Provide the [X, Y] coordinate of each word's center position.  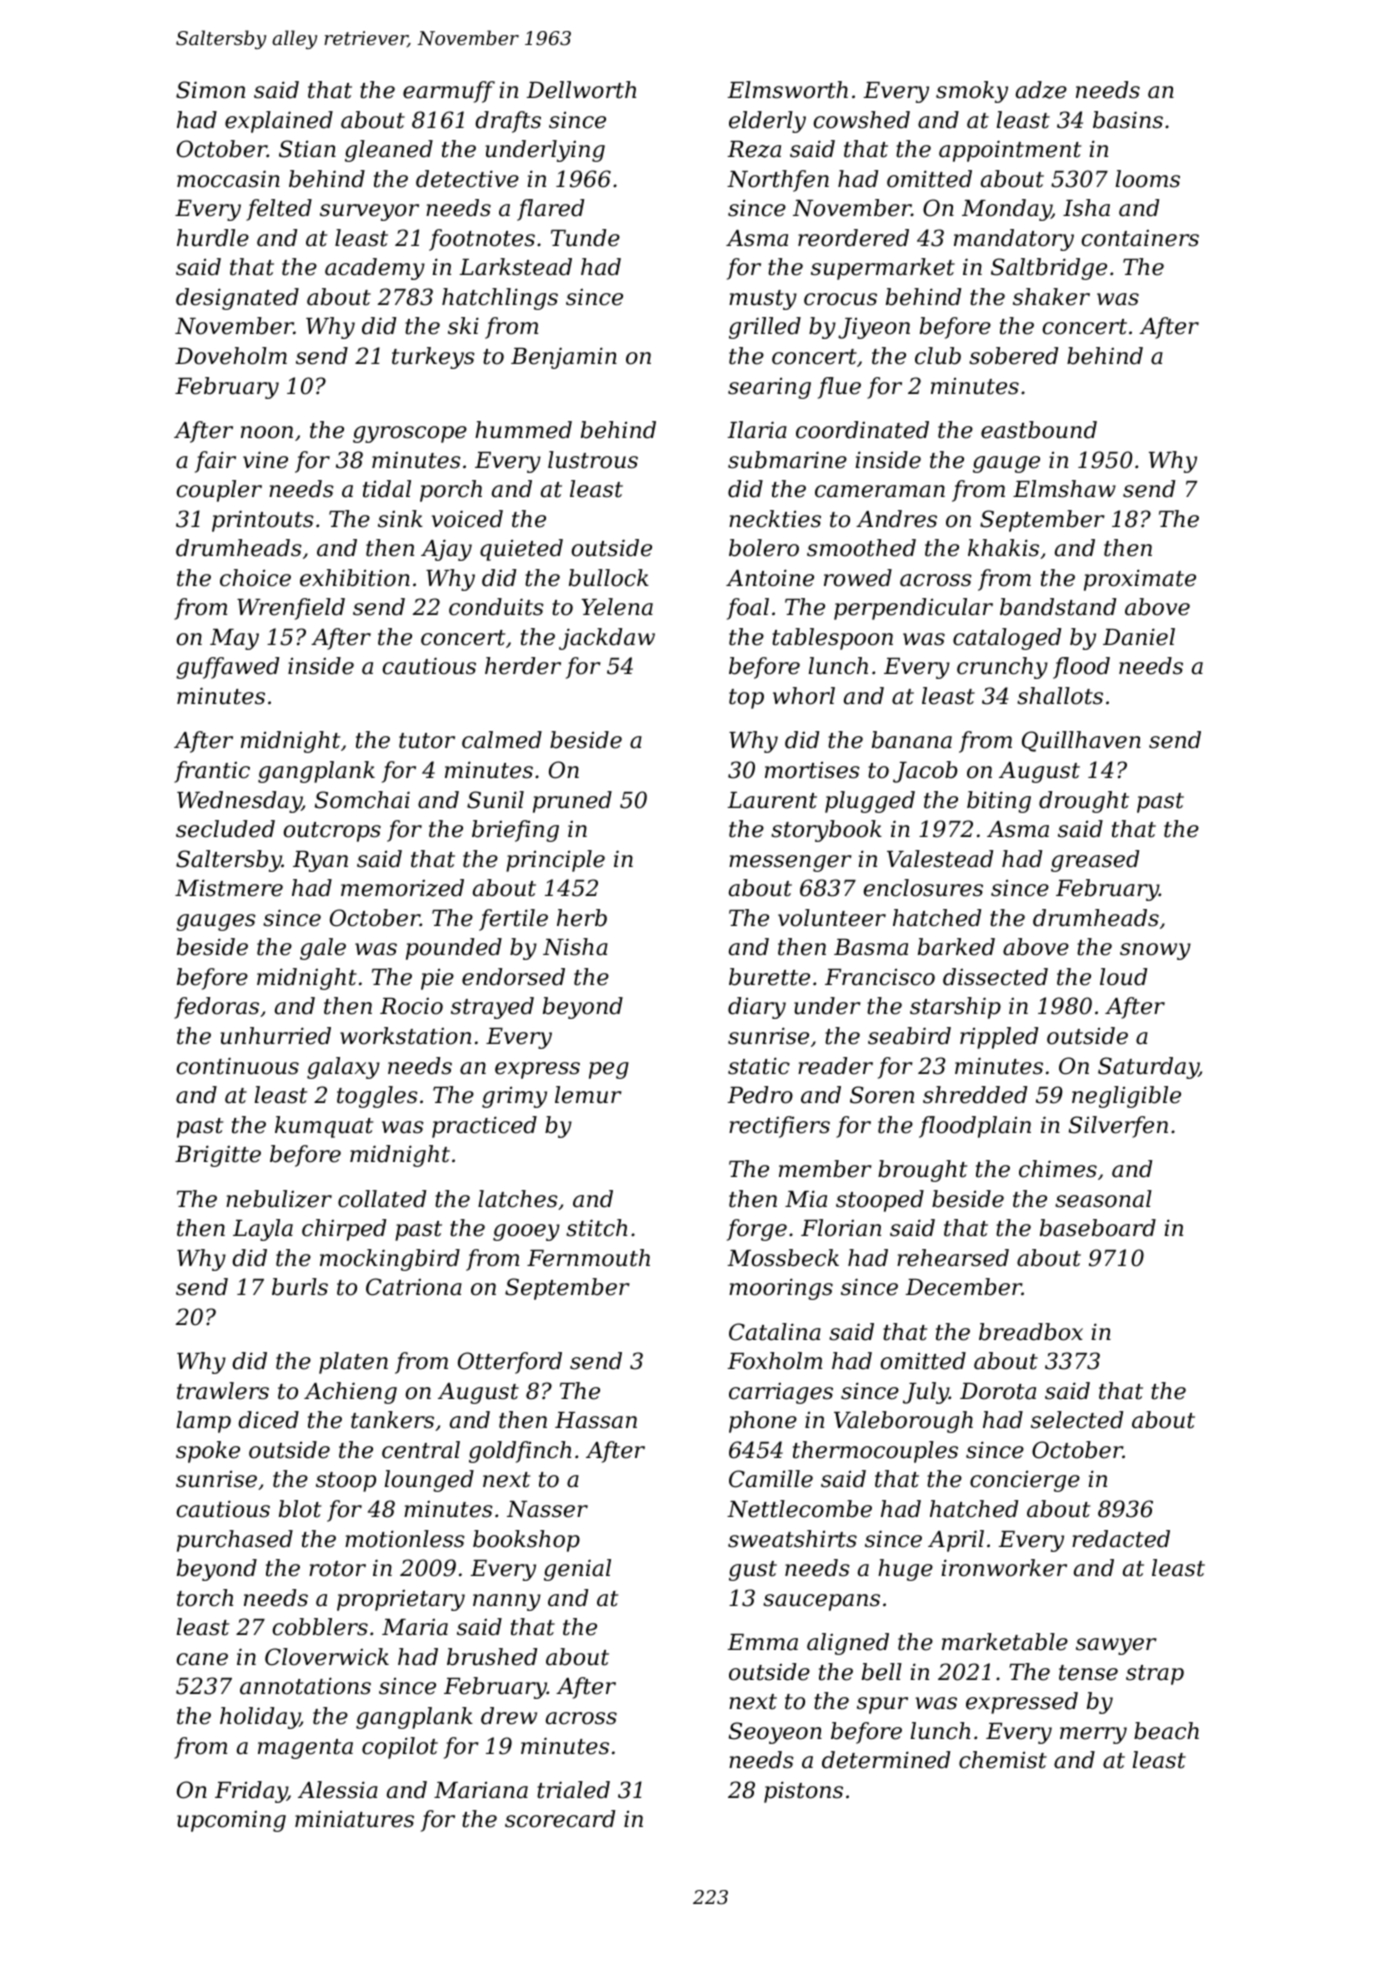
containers [1140, 238]
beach [1166, 1731]
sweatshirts [792, 1539]
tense [1088, 1673]
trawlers [223, 1391]
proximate [1140, 580]
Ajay [446, 550]
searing [769, 388]
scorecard [560, 1819]
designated [237, 299]
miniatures [354, 1819]
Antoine [770, 578]
